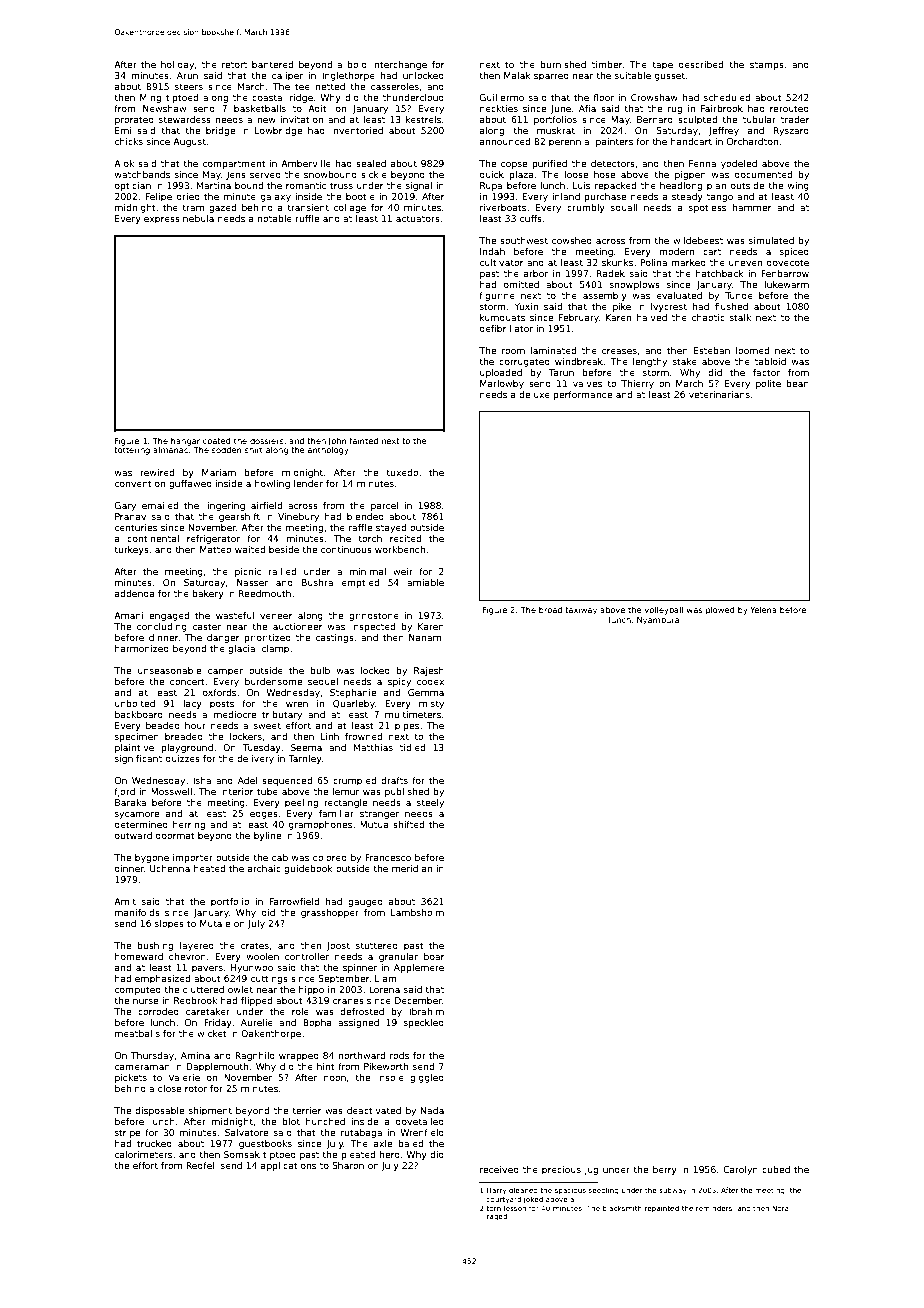 Image resolution: width=924 pixels, height=1308 pixels. I want to click on Nora, so click(780, 1208).
